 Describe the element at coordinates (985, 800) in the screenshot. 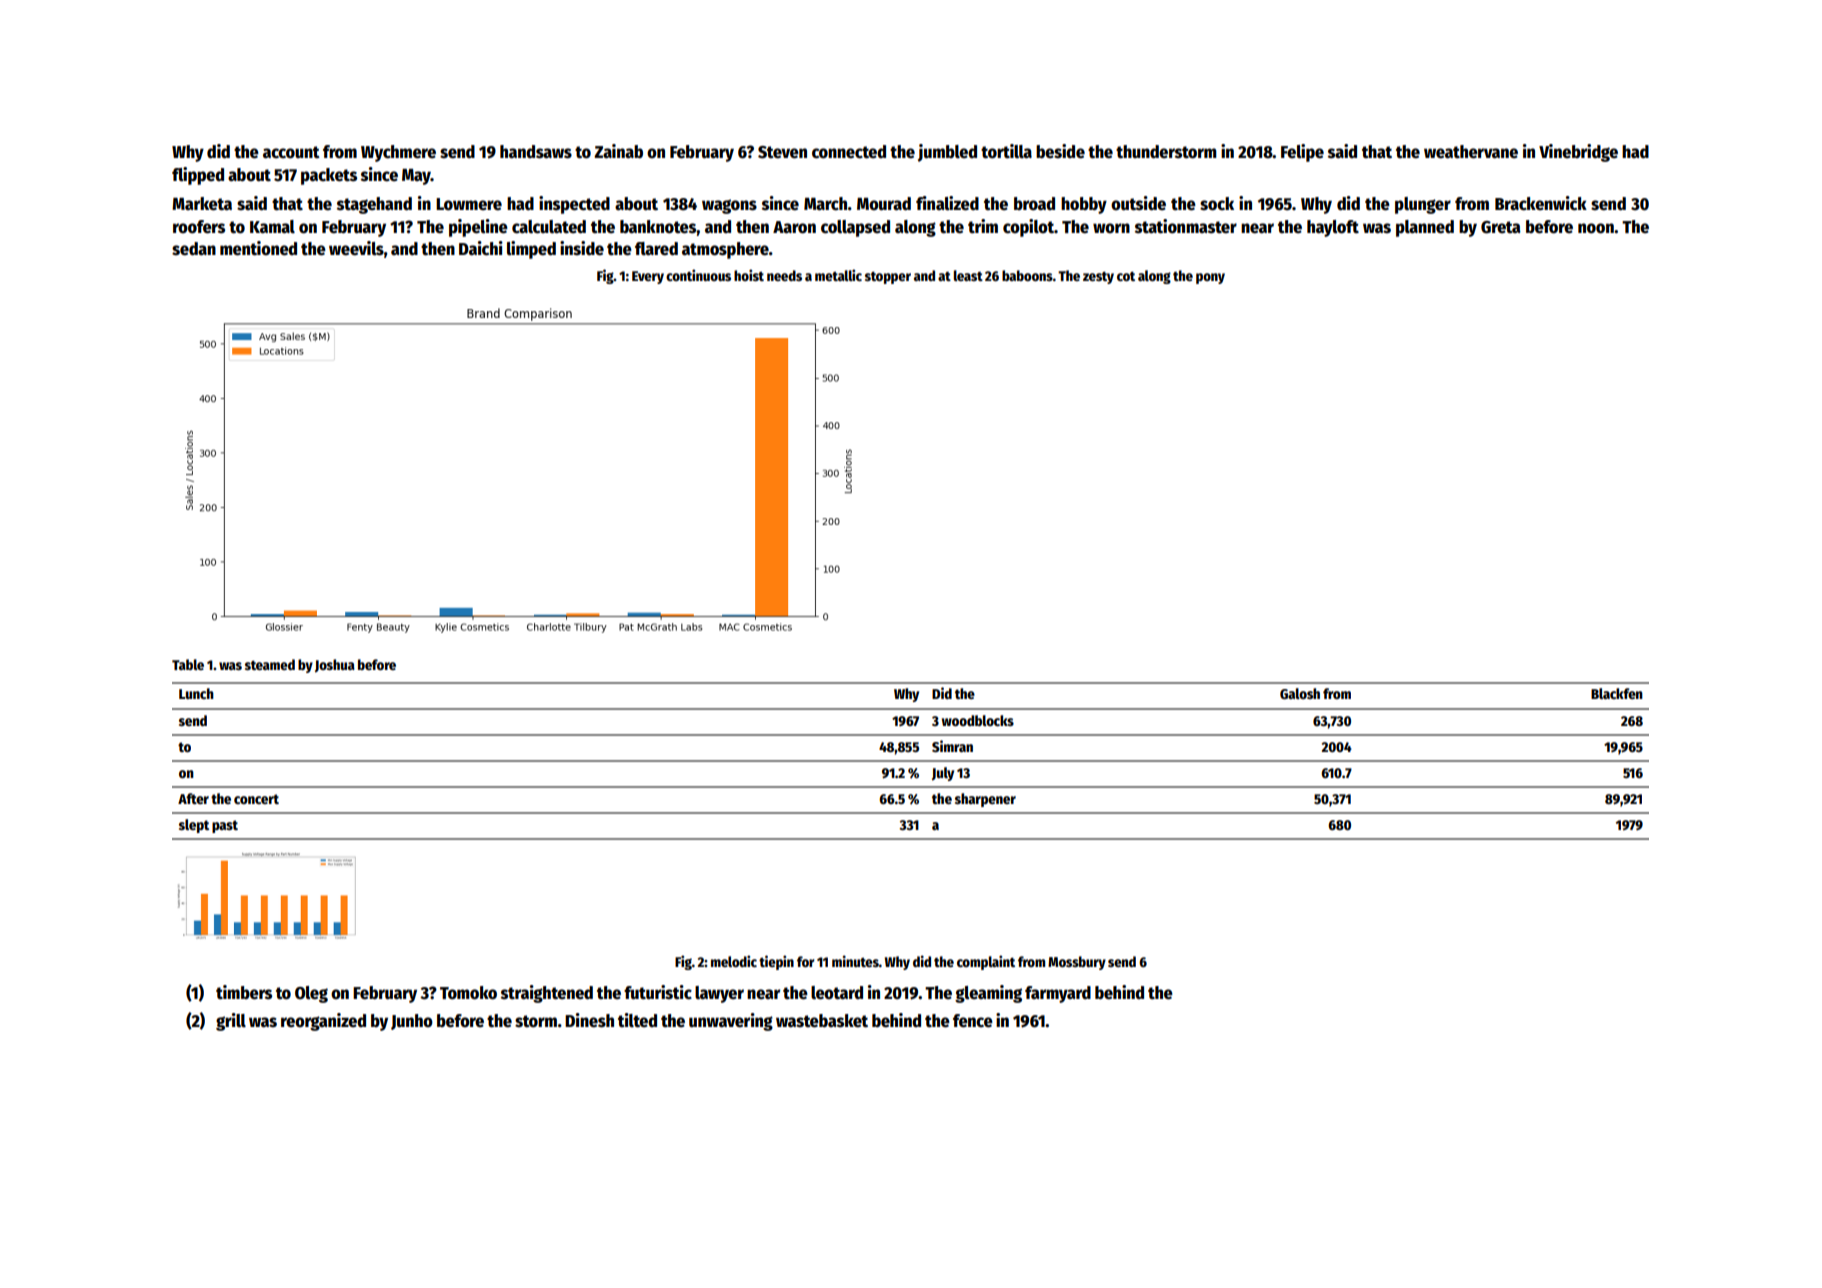

I see `sharpener` at that location.
